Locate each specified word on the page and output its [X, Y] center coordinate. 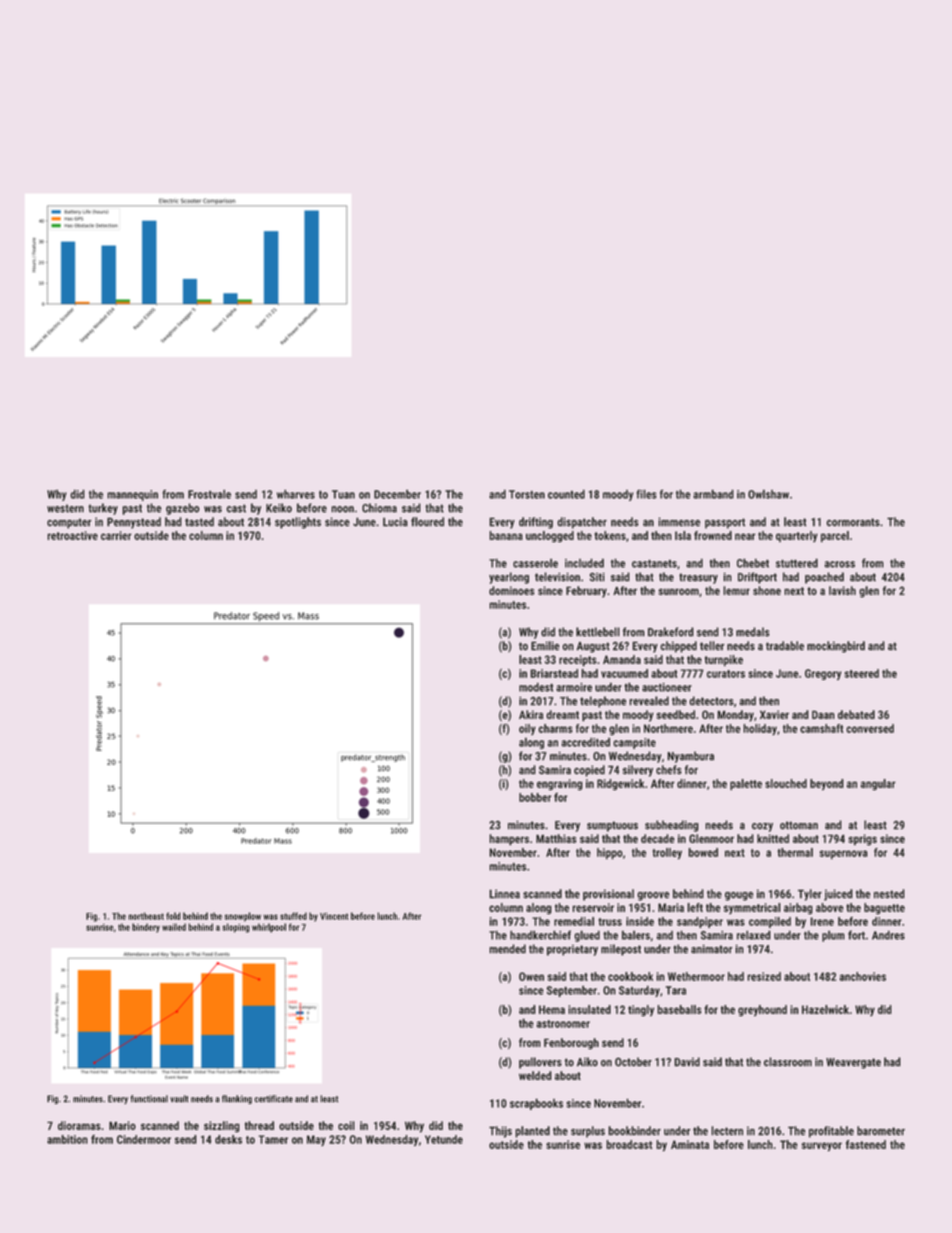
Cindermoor [144, 1139]
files [646, 494]
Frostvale [209, 494]
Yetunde [444, 1139]
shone [767, 590]
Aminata [690, 1144]
